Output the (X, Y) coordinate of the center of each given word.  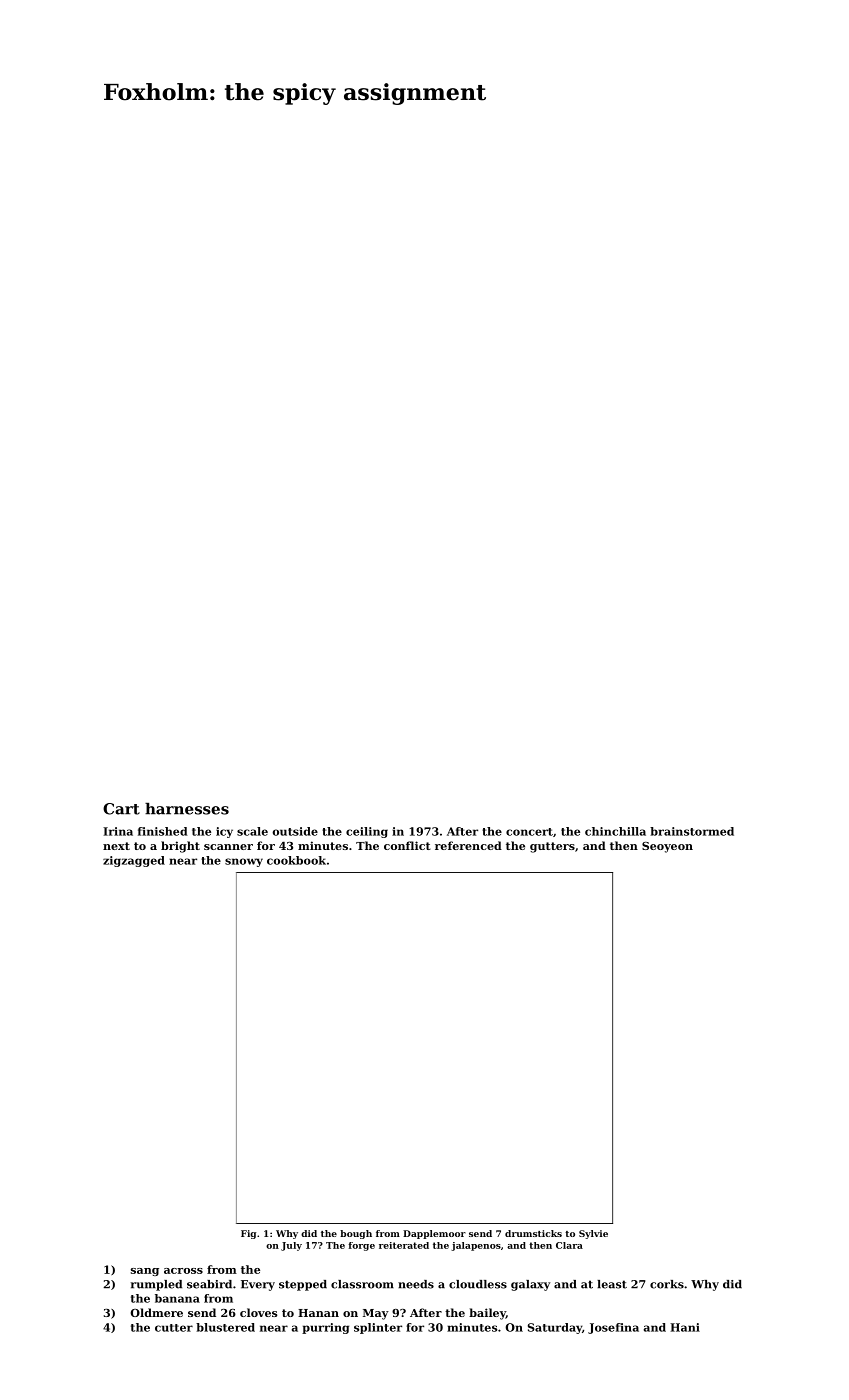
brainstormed (692, 831)
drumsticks (533, 1233)
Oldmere (157, 1312)
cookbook (296, 860)
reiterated (404, 1245)
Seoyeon (667, 847)
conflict (407, 845)
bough (356, 1234)
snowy (244, 862)
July (291, 1246)
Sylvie (593, 1234)
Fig (248, 1234)
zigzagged (134, 861)
